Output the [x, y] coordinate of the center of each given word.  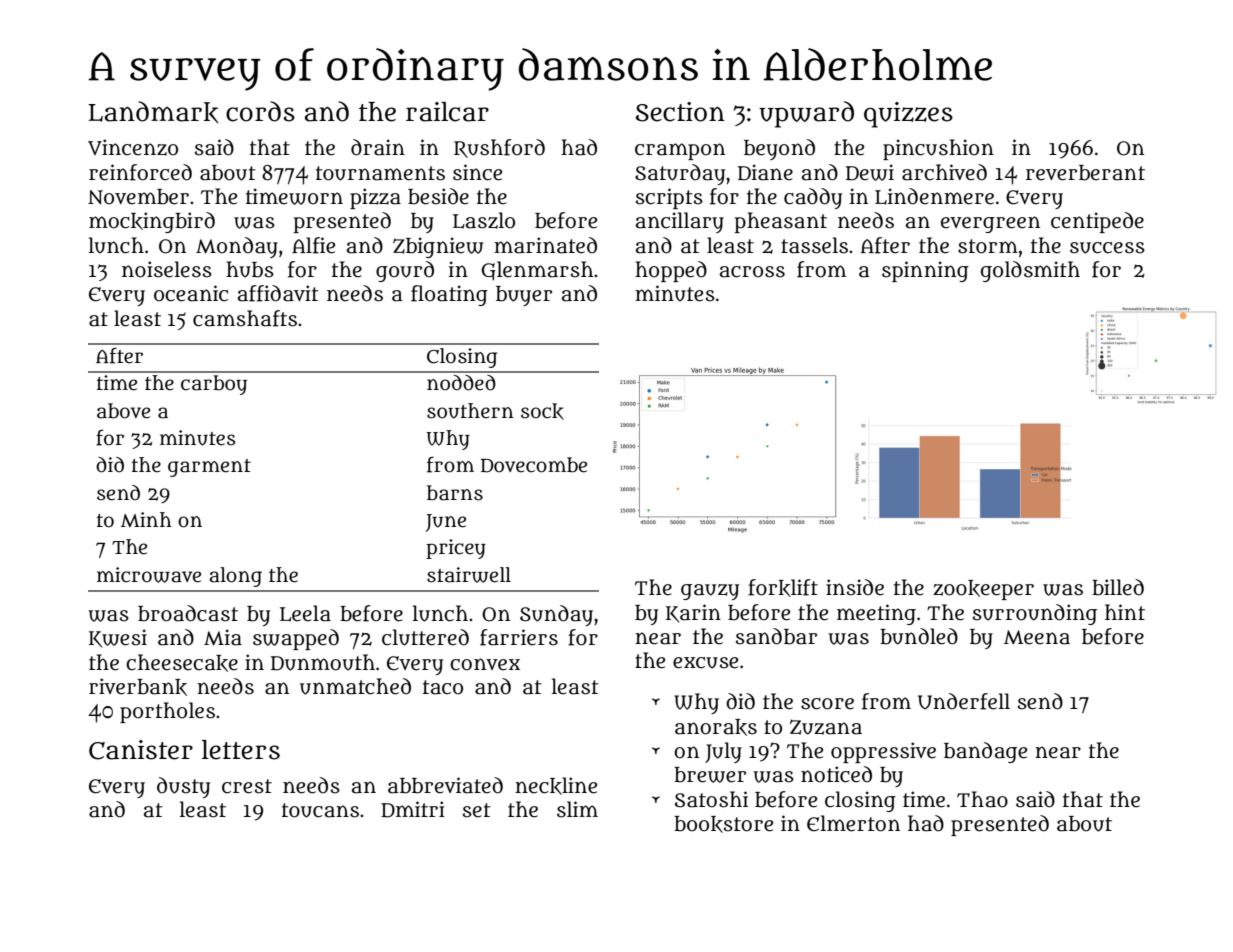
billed [1118, 587]
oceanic [191, 293]
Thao [982, 799]
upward [806, 114]
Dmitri [413, 809]
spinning [925, 271]
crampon [680, 151]
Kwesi [118, 638]
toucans [320, 810]
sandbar [776, 636]
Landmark [153, 112]
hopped [671, 271]
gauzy [710, 592]
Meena [1037, 637]
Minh [146, 519]
